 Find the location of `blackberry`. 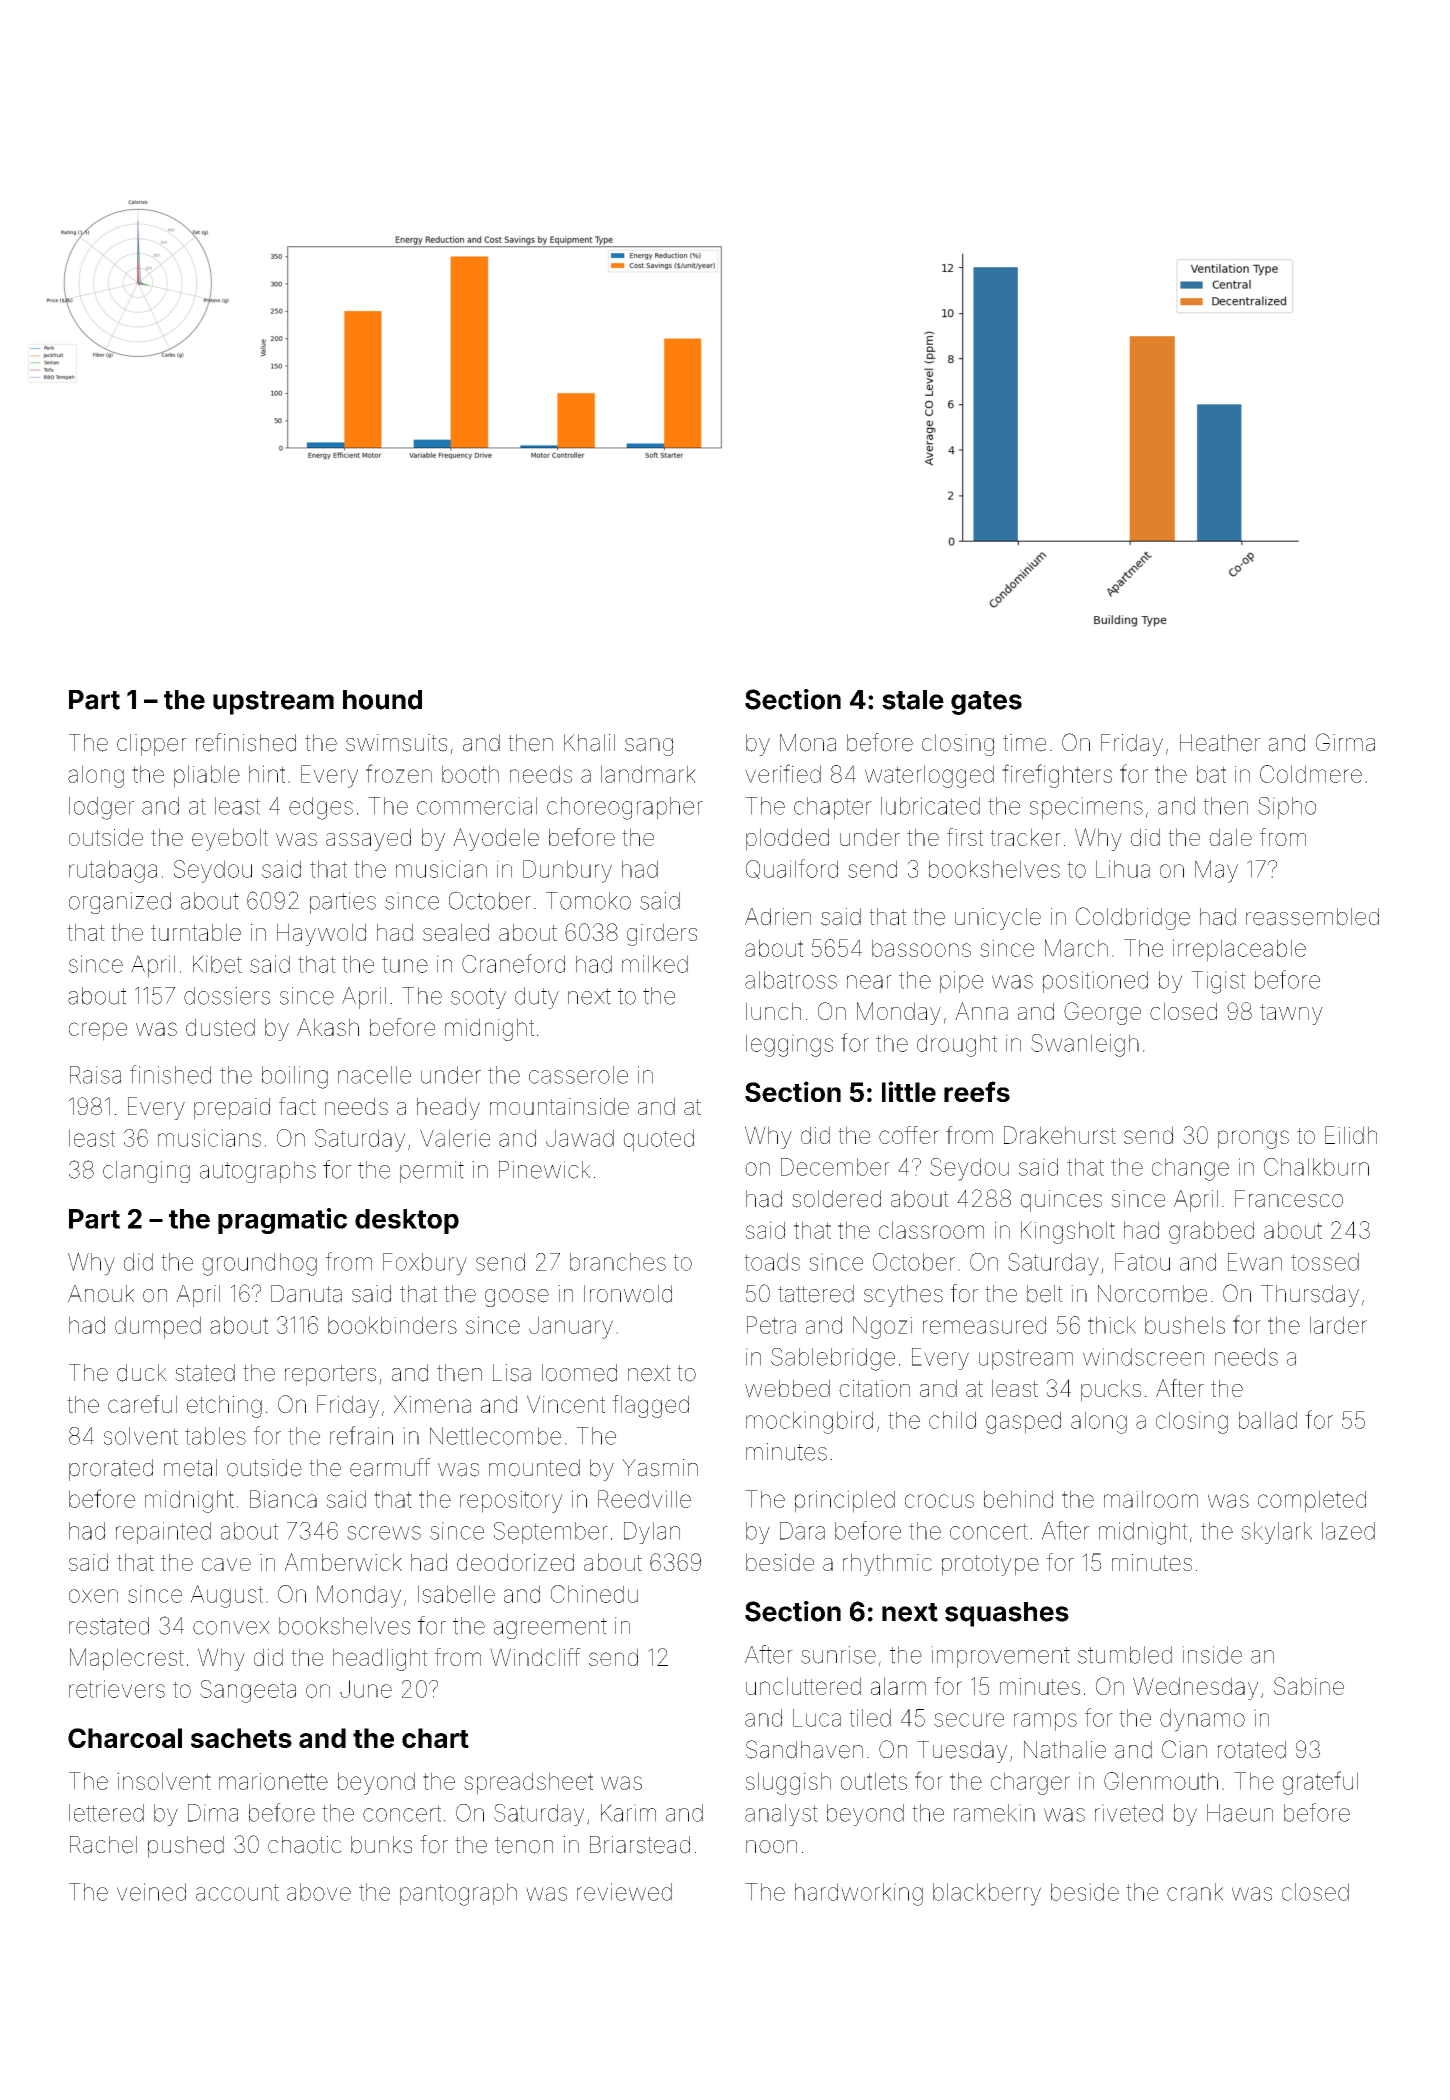

blackberry is located at coordinates (987, 1894).
